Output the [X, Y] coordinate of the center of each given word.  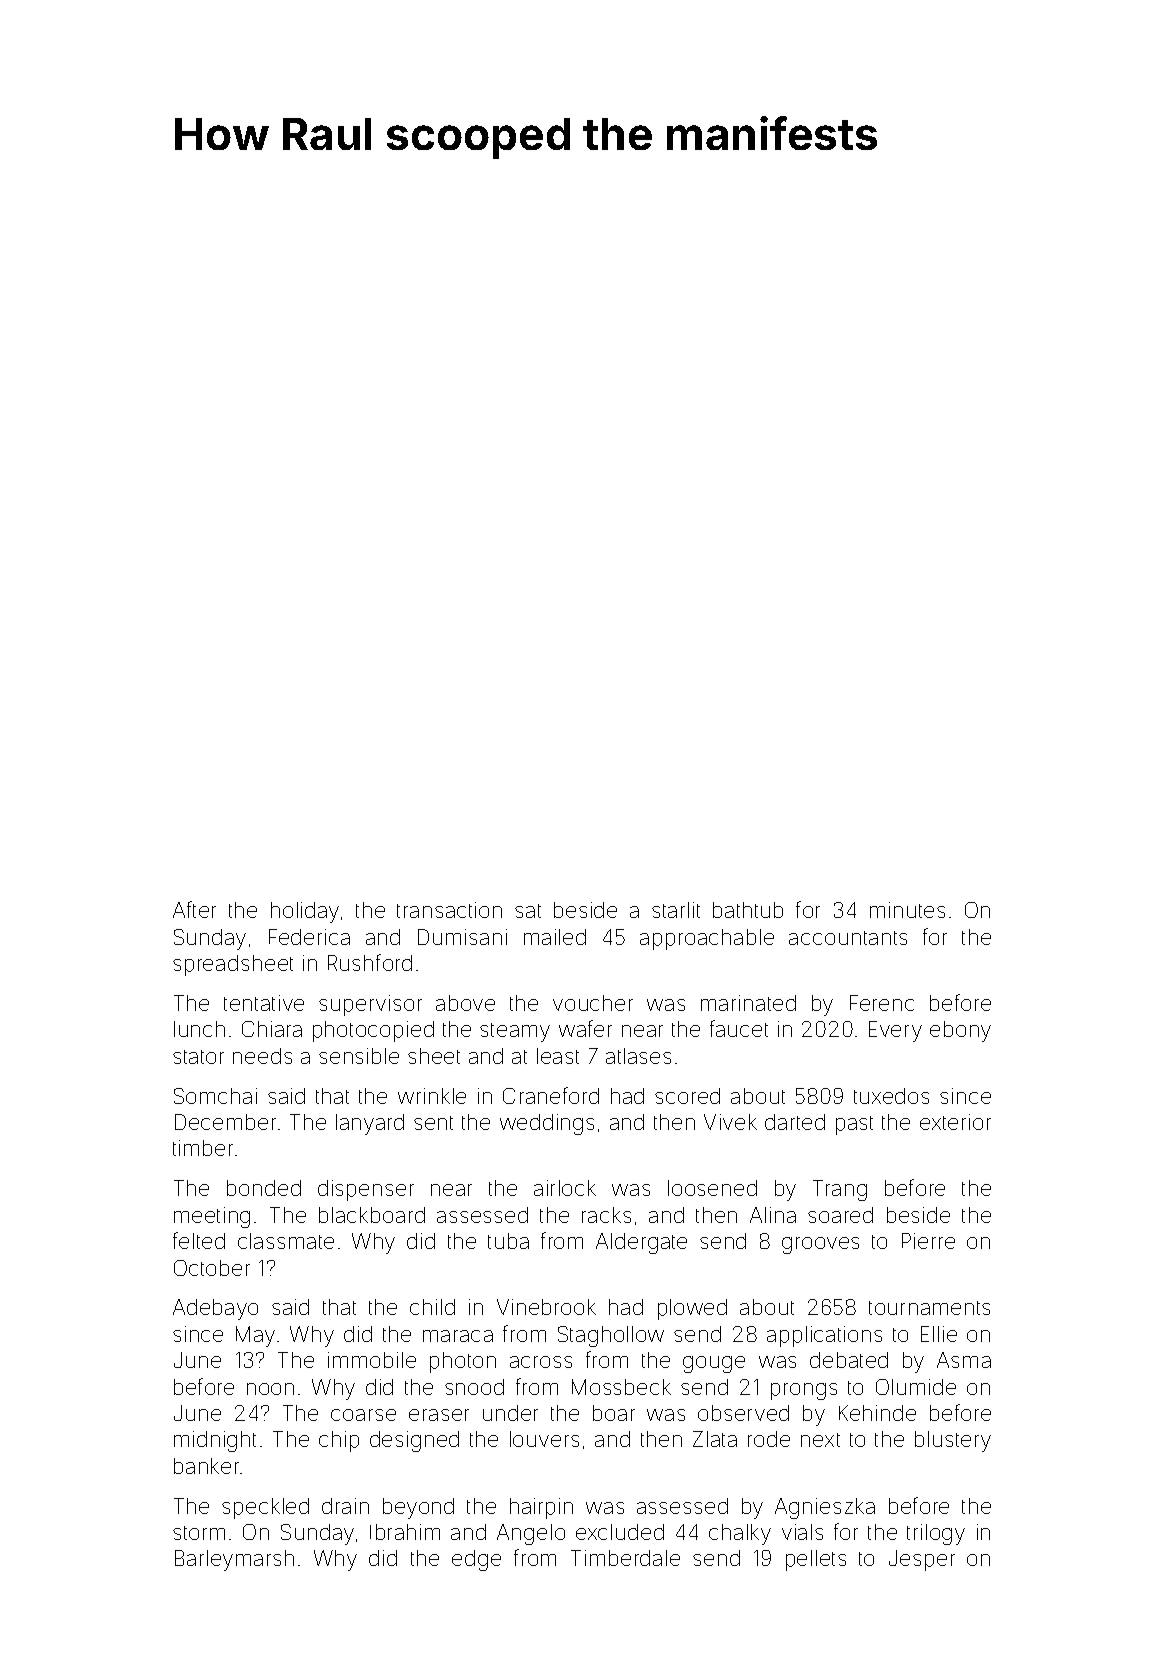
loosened [712, 1188]
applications [824, 1336]
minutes [907, 910]
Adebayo [215, 1309]
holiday [305, 912]
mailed [555, 937]
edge [476, 1560]
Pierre [928, 1241]
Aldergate [641, 1243]
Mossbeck [621, 1387]
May [255, 1336]
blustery [953, 1441]
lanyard [370, 1124]
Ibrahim [405, 1532]
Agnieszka [825, 1508]
